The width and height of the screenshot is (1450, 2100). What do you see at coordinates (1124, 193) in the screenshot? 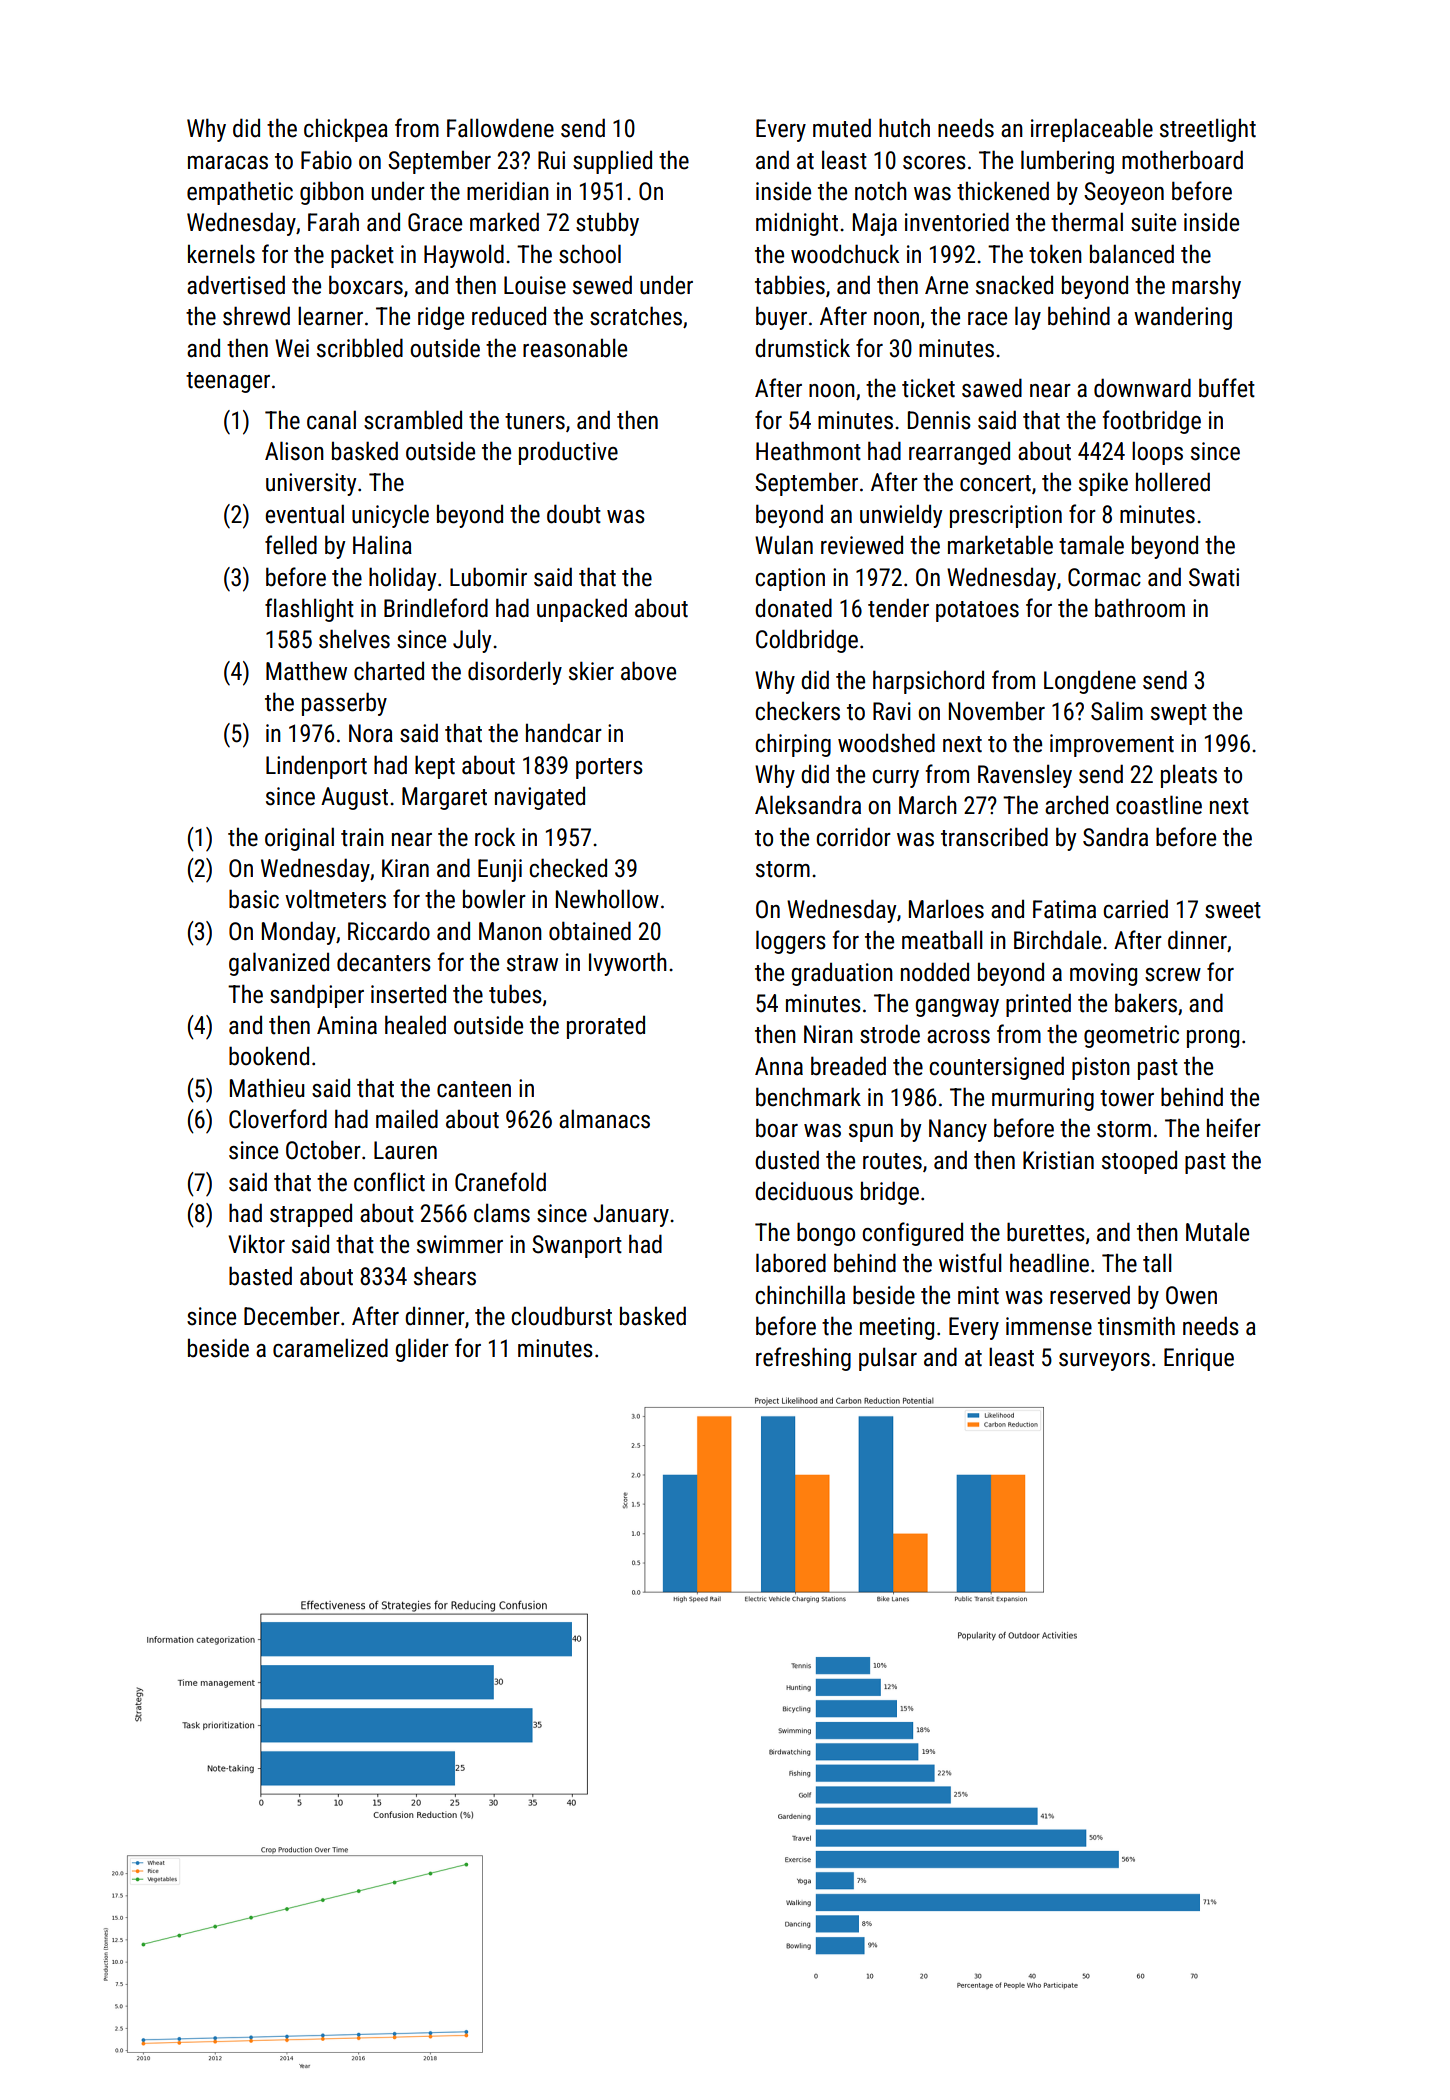
I see `Seoyeon` at bounding box center [1124, 193].
